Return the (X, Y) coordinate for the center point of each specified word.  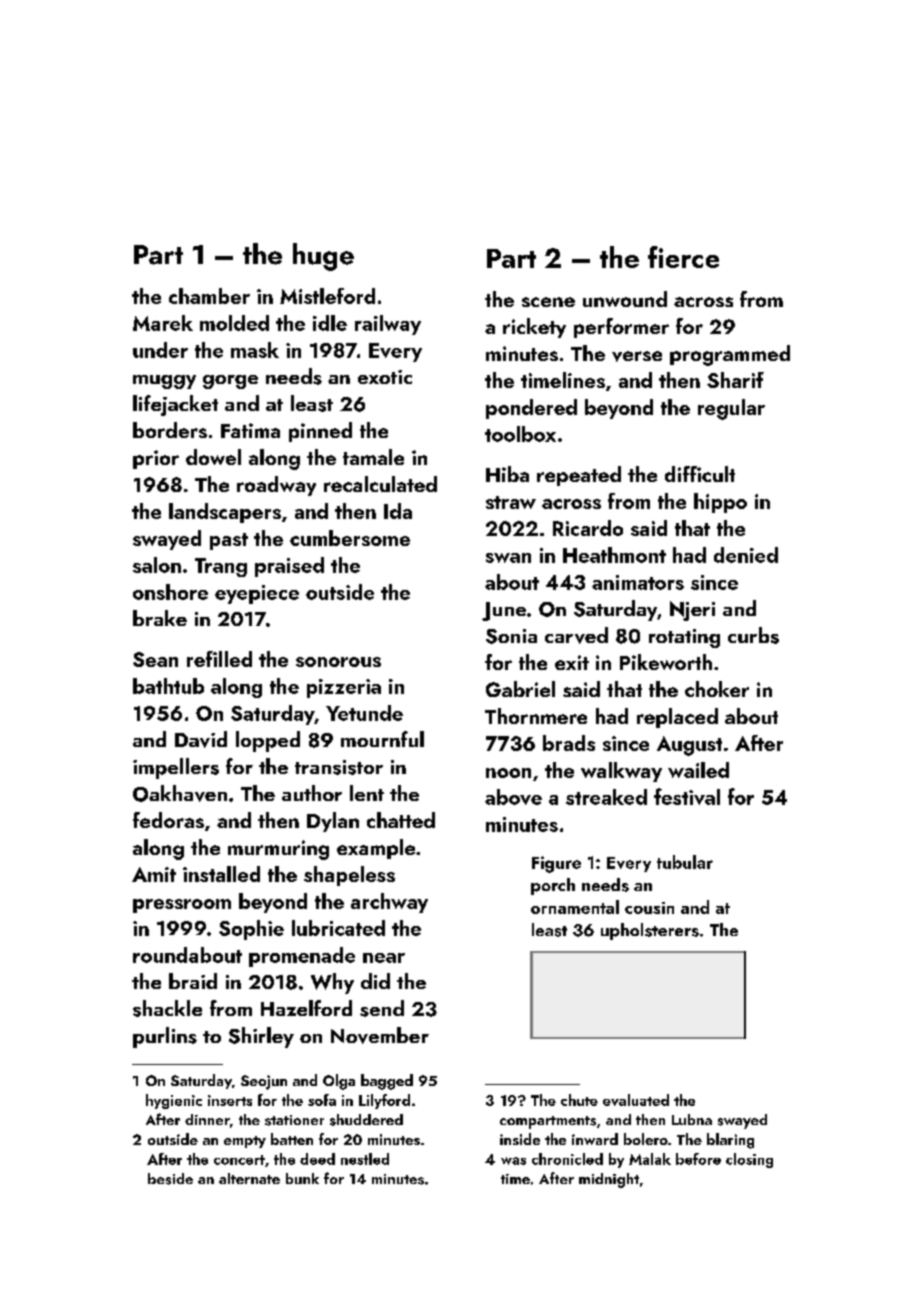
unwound (625, 299)
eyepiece (257, 594)
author (312, 793)
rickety (534, 328)
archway (389, 903)
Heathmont (614, 555)
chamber (209, 296)
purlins (165, 1037)
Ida (398, 511)
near (384, 958)
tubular (685, 862)
